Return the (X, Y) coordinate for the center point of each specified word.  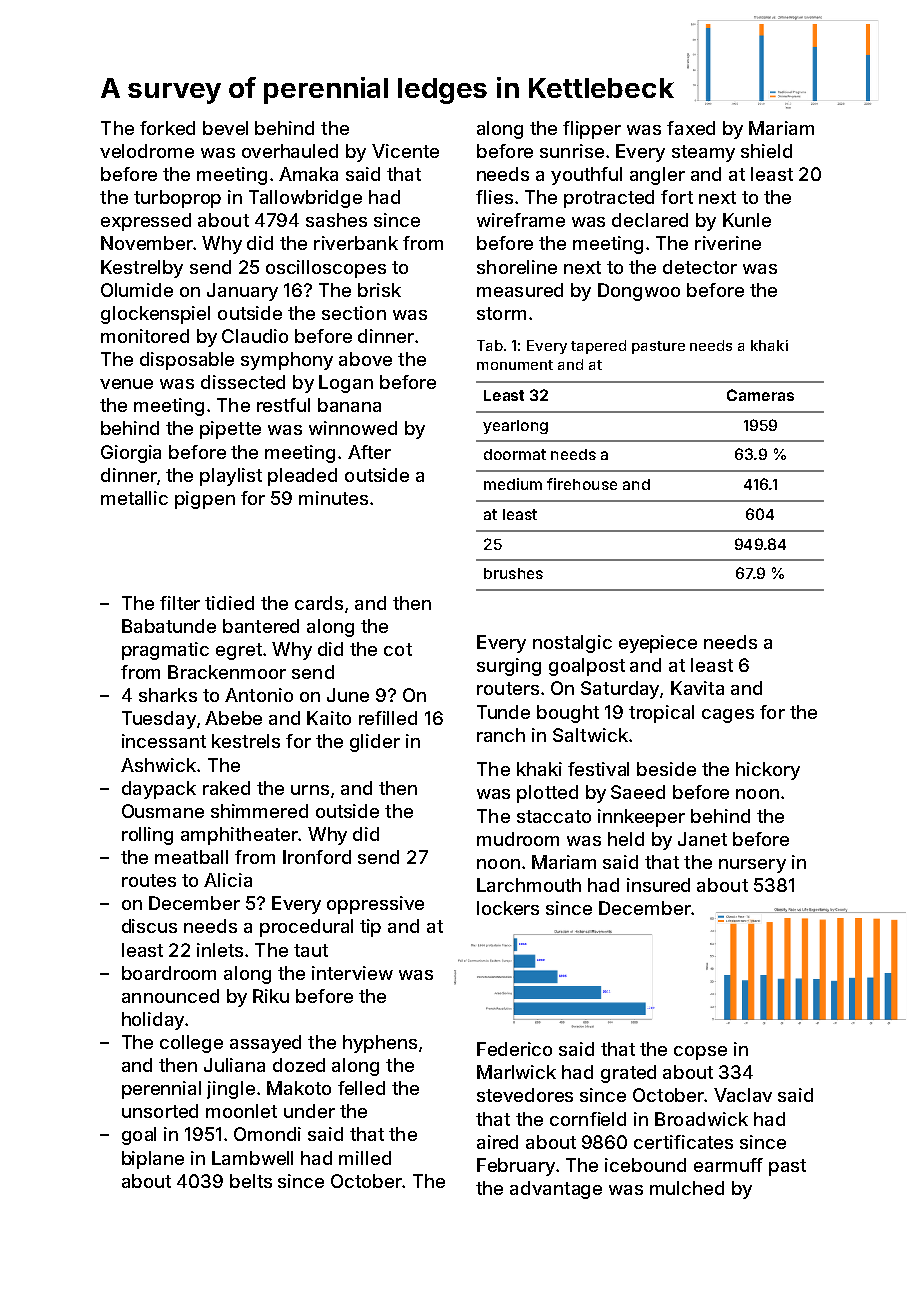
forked (167, 128)
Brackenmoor (227, 672)
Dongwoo (639, 292)
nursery (752, 866)
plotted (547, 794)
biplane (153, 1160)
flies (494, 197)
